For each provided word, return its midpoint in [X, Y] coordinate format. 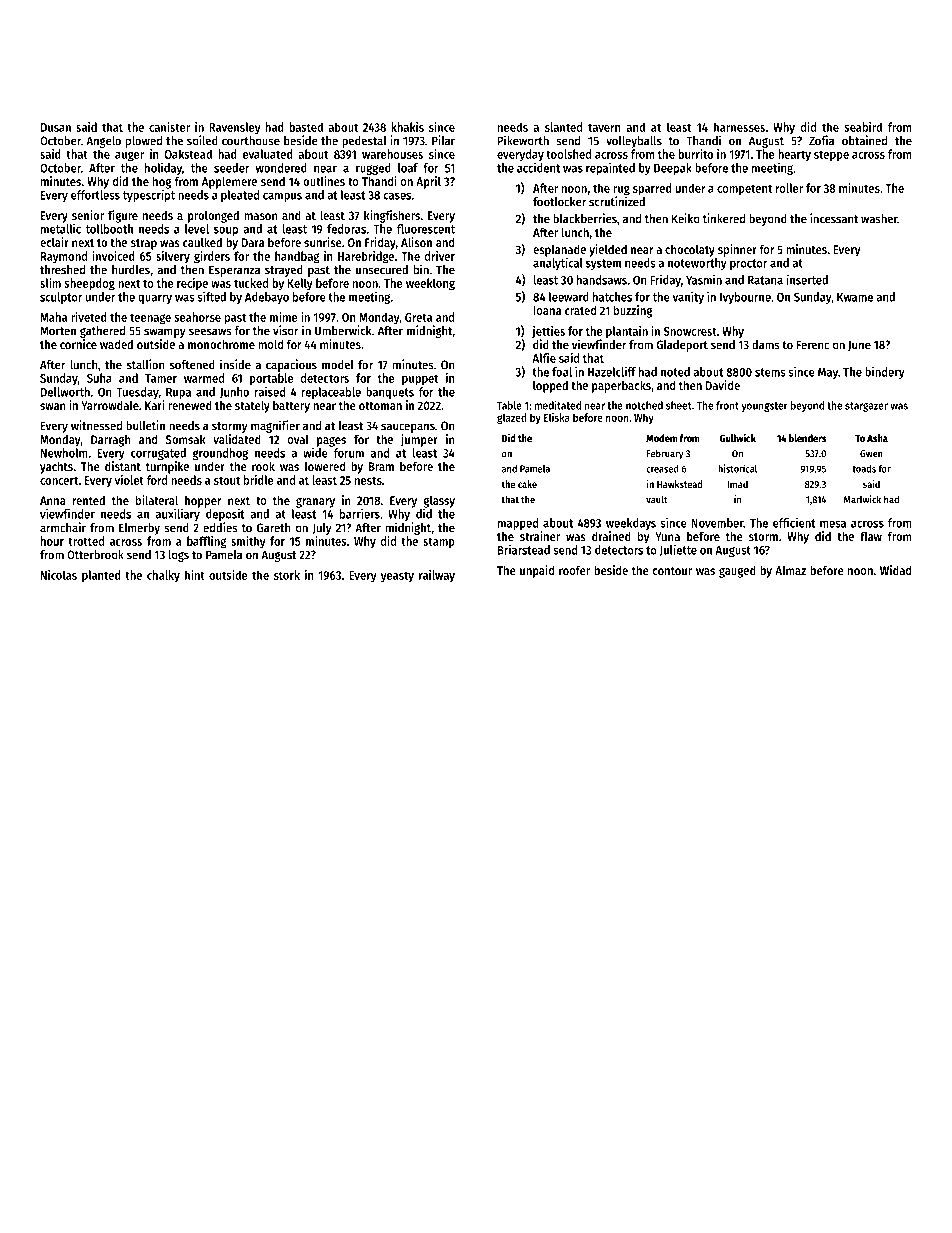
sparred [652, 189]
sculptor [61, 298]
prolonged [213, 216]
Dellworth [65, 392]
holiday [163, 168]
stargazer [866, 407]
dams [766, 345]
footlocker [559, 202]
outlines [324, 181]
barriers [360, 514]
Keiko [686, 218]
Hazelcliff [612, 371]
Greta [418, 317]
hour [52, 541]
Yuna [667, 536]
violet [129, 480]
